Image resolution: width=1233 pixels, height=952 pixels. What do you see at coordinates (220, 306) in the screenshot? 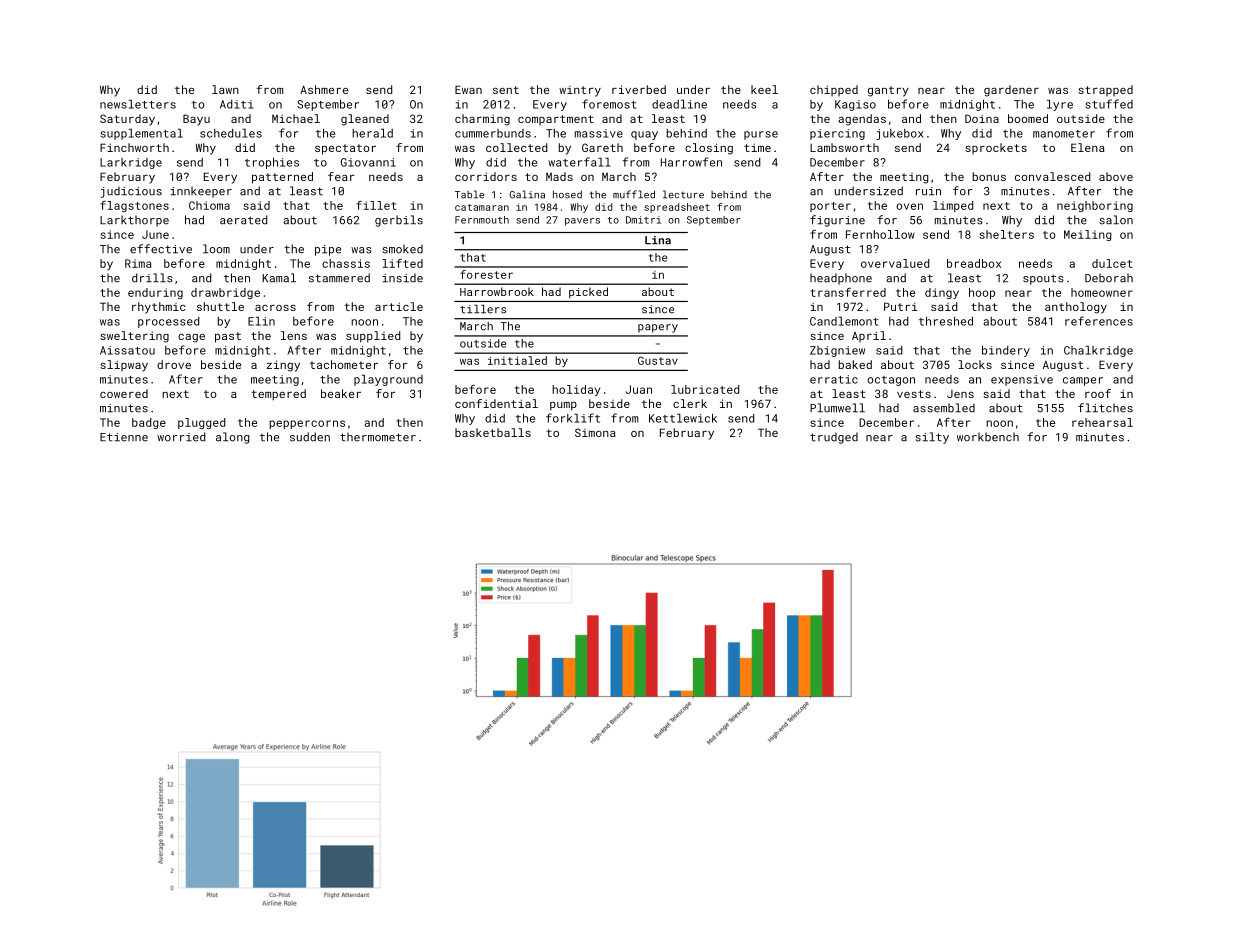
I see `shuttle` at bounding box center [220, 306].
